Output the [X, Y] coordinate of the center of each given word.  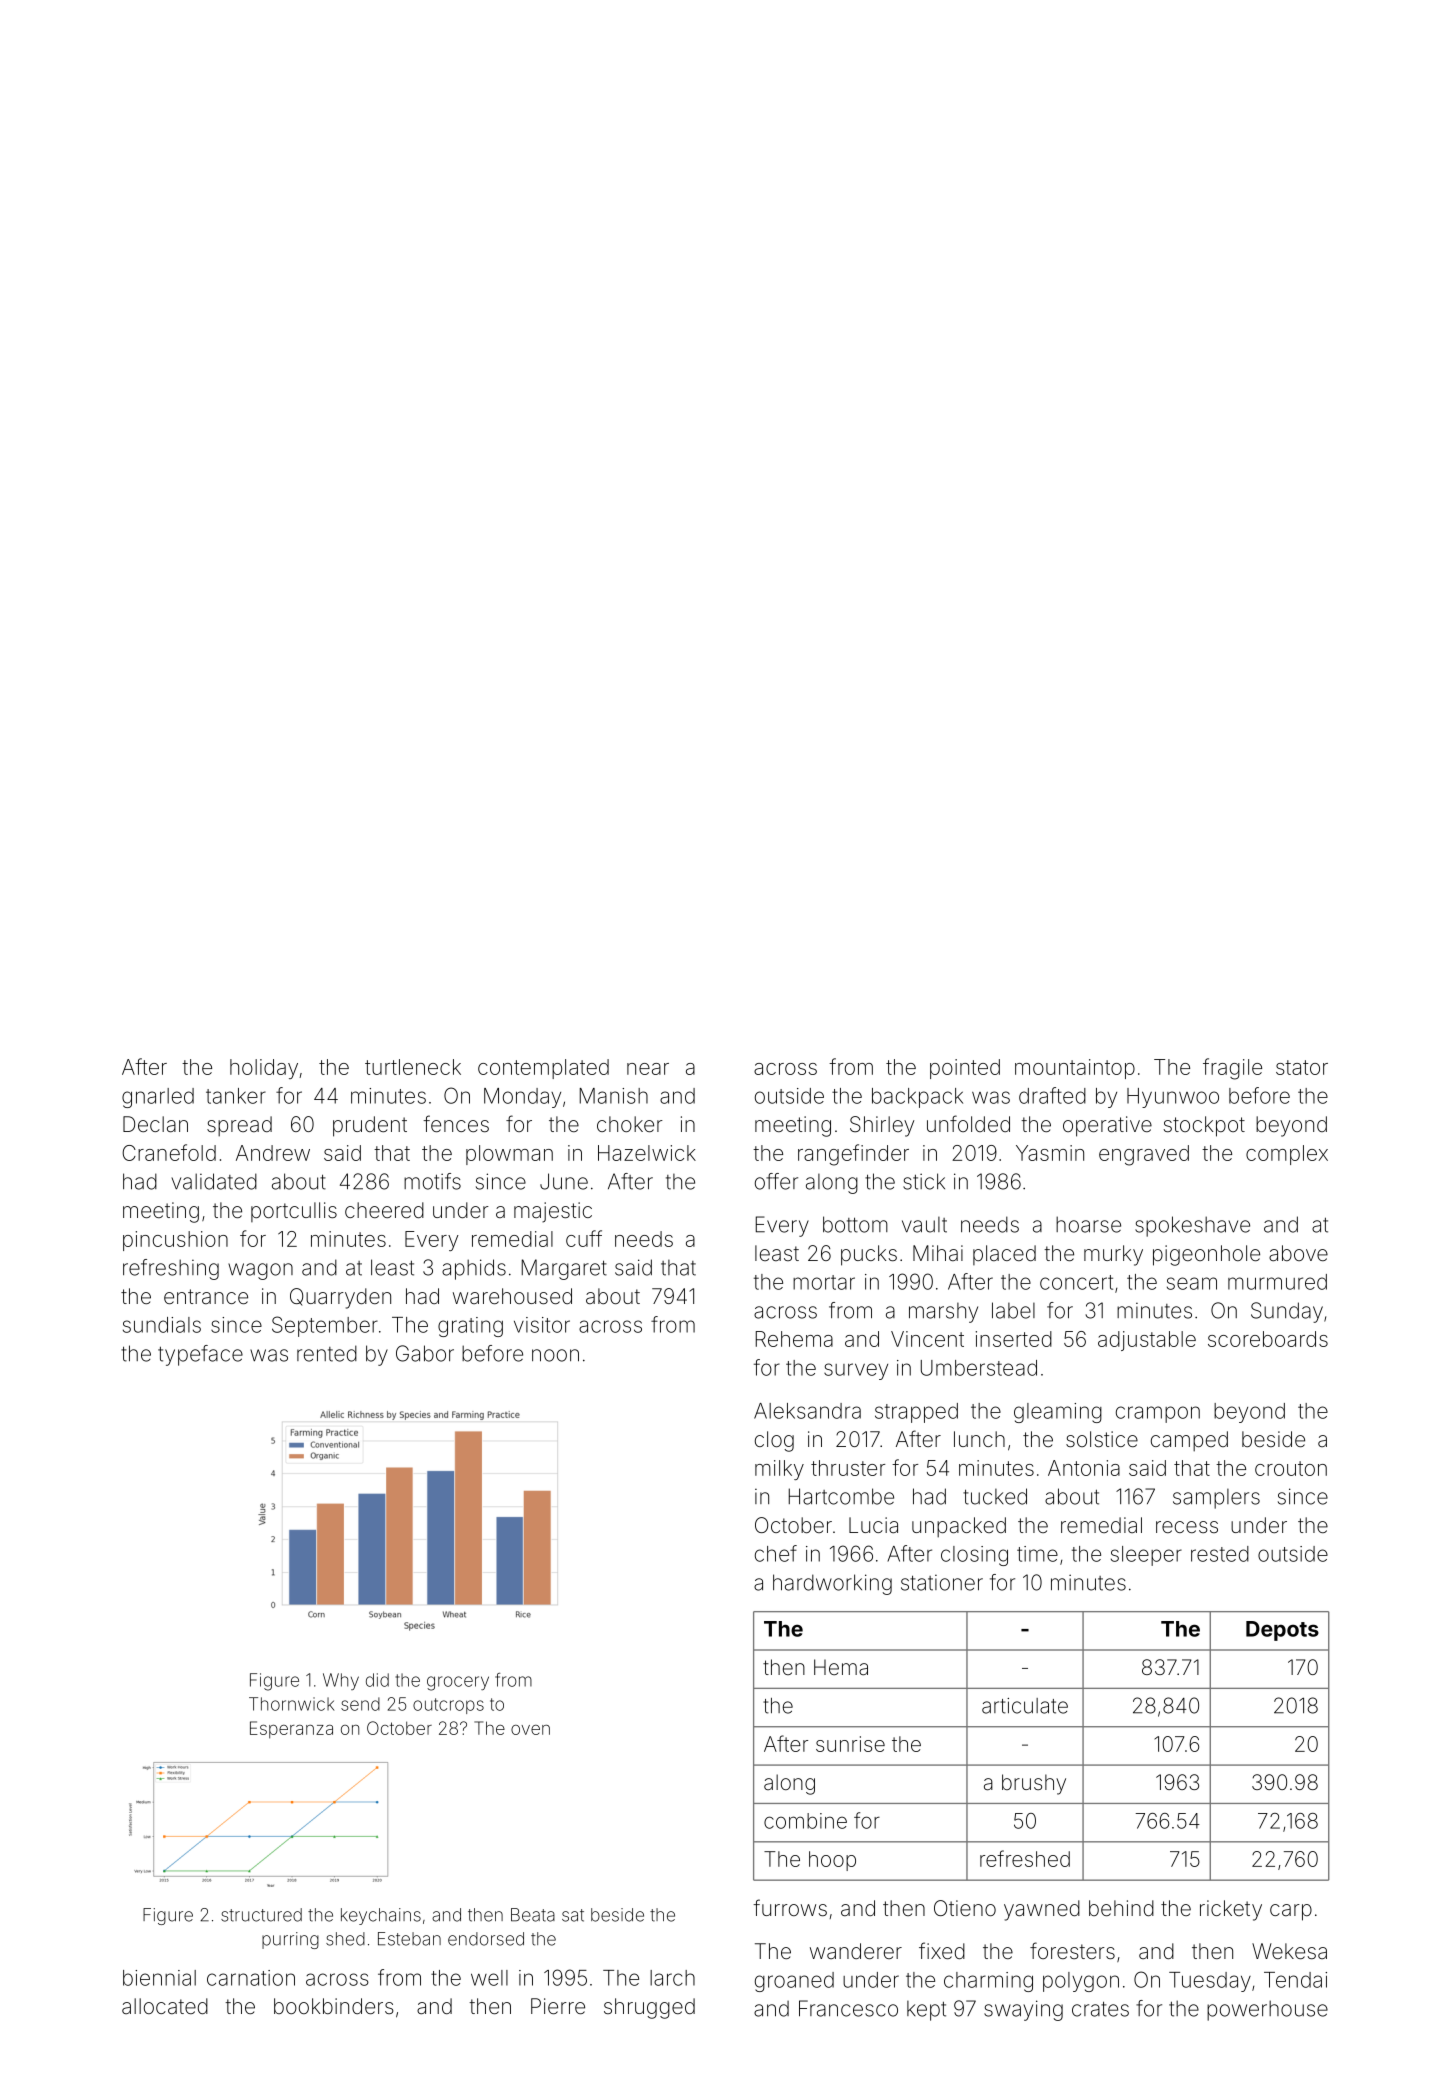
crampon [1158, 1414]
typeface [200, 1355]
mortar [824, 1282]
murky [1113, 1255]
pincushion [175, 1241]
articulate [1025, 1706]
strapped [916, 1413]
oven [530, 1730]
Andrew [273, 1153]
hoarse [1088, 1224]
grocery [458, 1683]
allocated [165, 2006]
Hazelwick [647, 1153]
